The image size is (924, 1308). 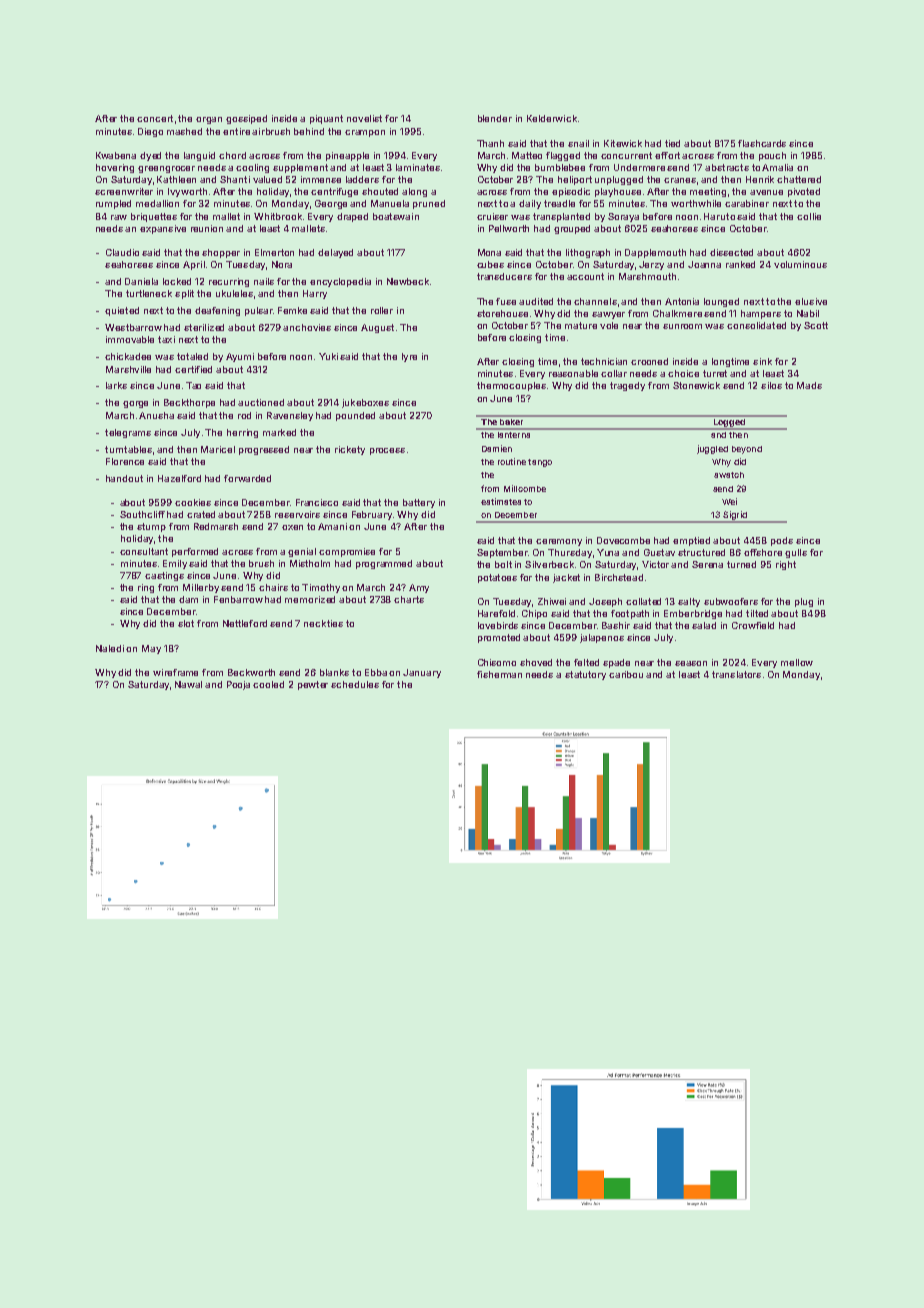 What do you see at coordinates (221, 253) in the screenshot?
I see `shopper` at bounding box center [221, 253].
